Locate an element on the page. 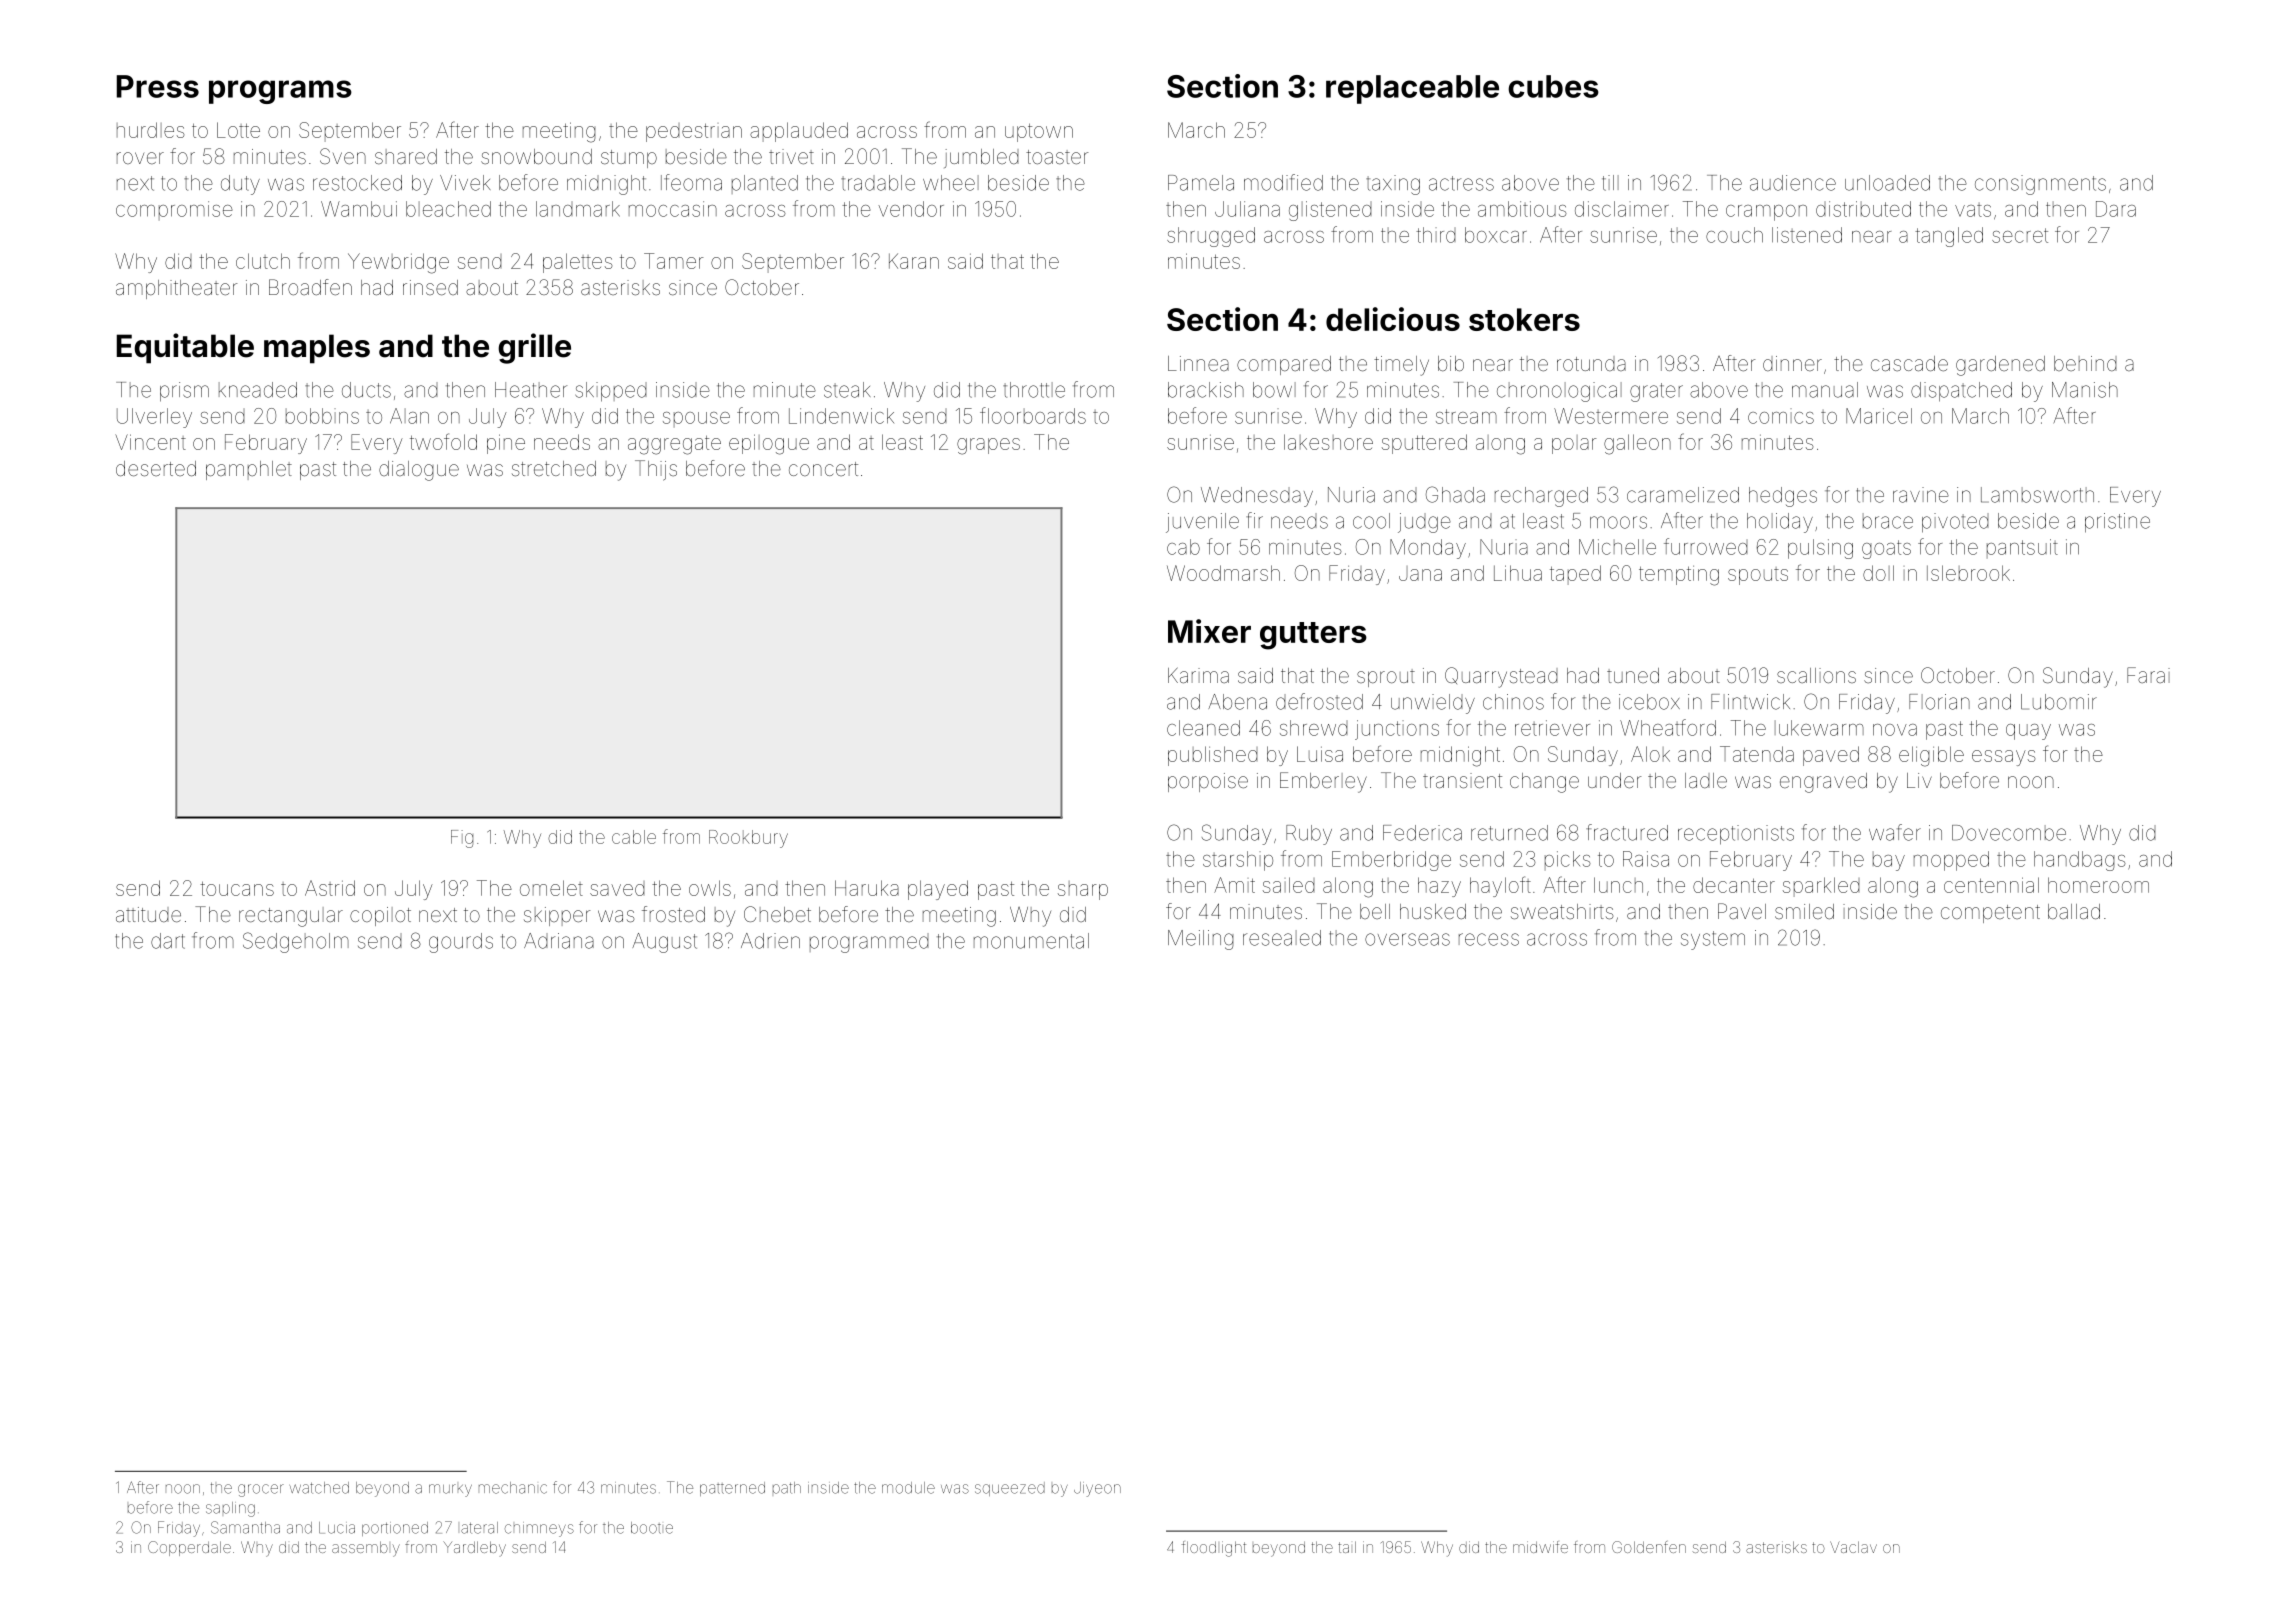 The height and width of the document is (1619, 2289). pine is located at coordinates (506, 444).
